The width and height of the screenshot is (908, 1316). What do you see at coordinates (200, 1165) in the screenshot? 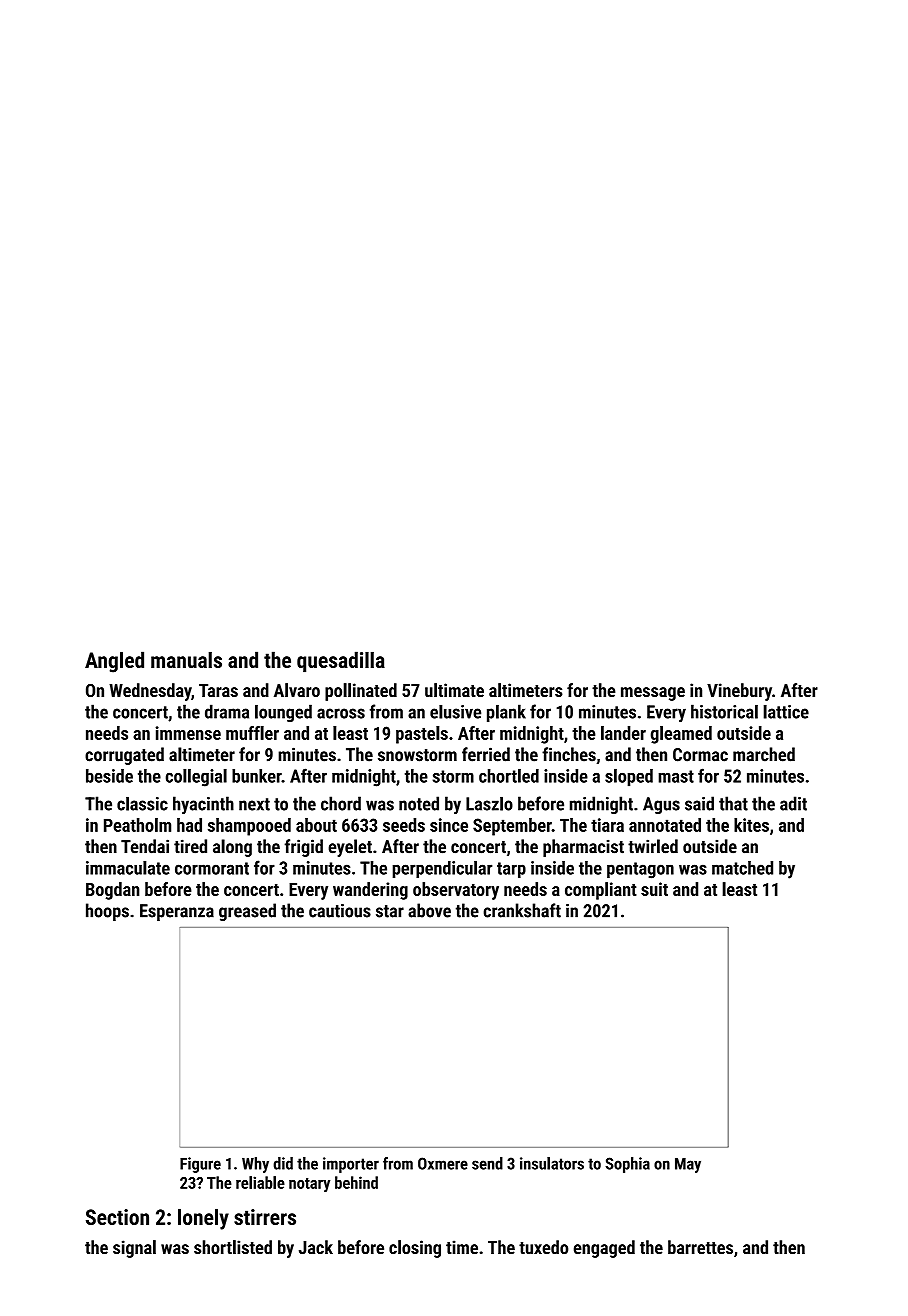
I see `Figure` at bounding box center [200, 1165].
